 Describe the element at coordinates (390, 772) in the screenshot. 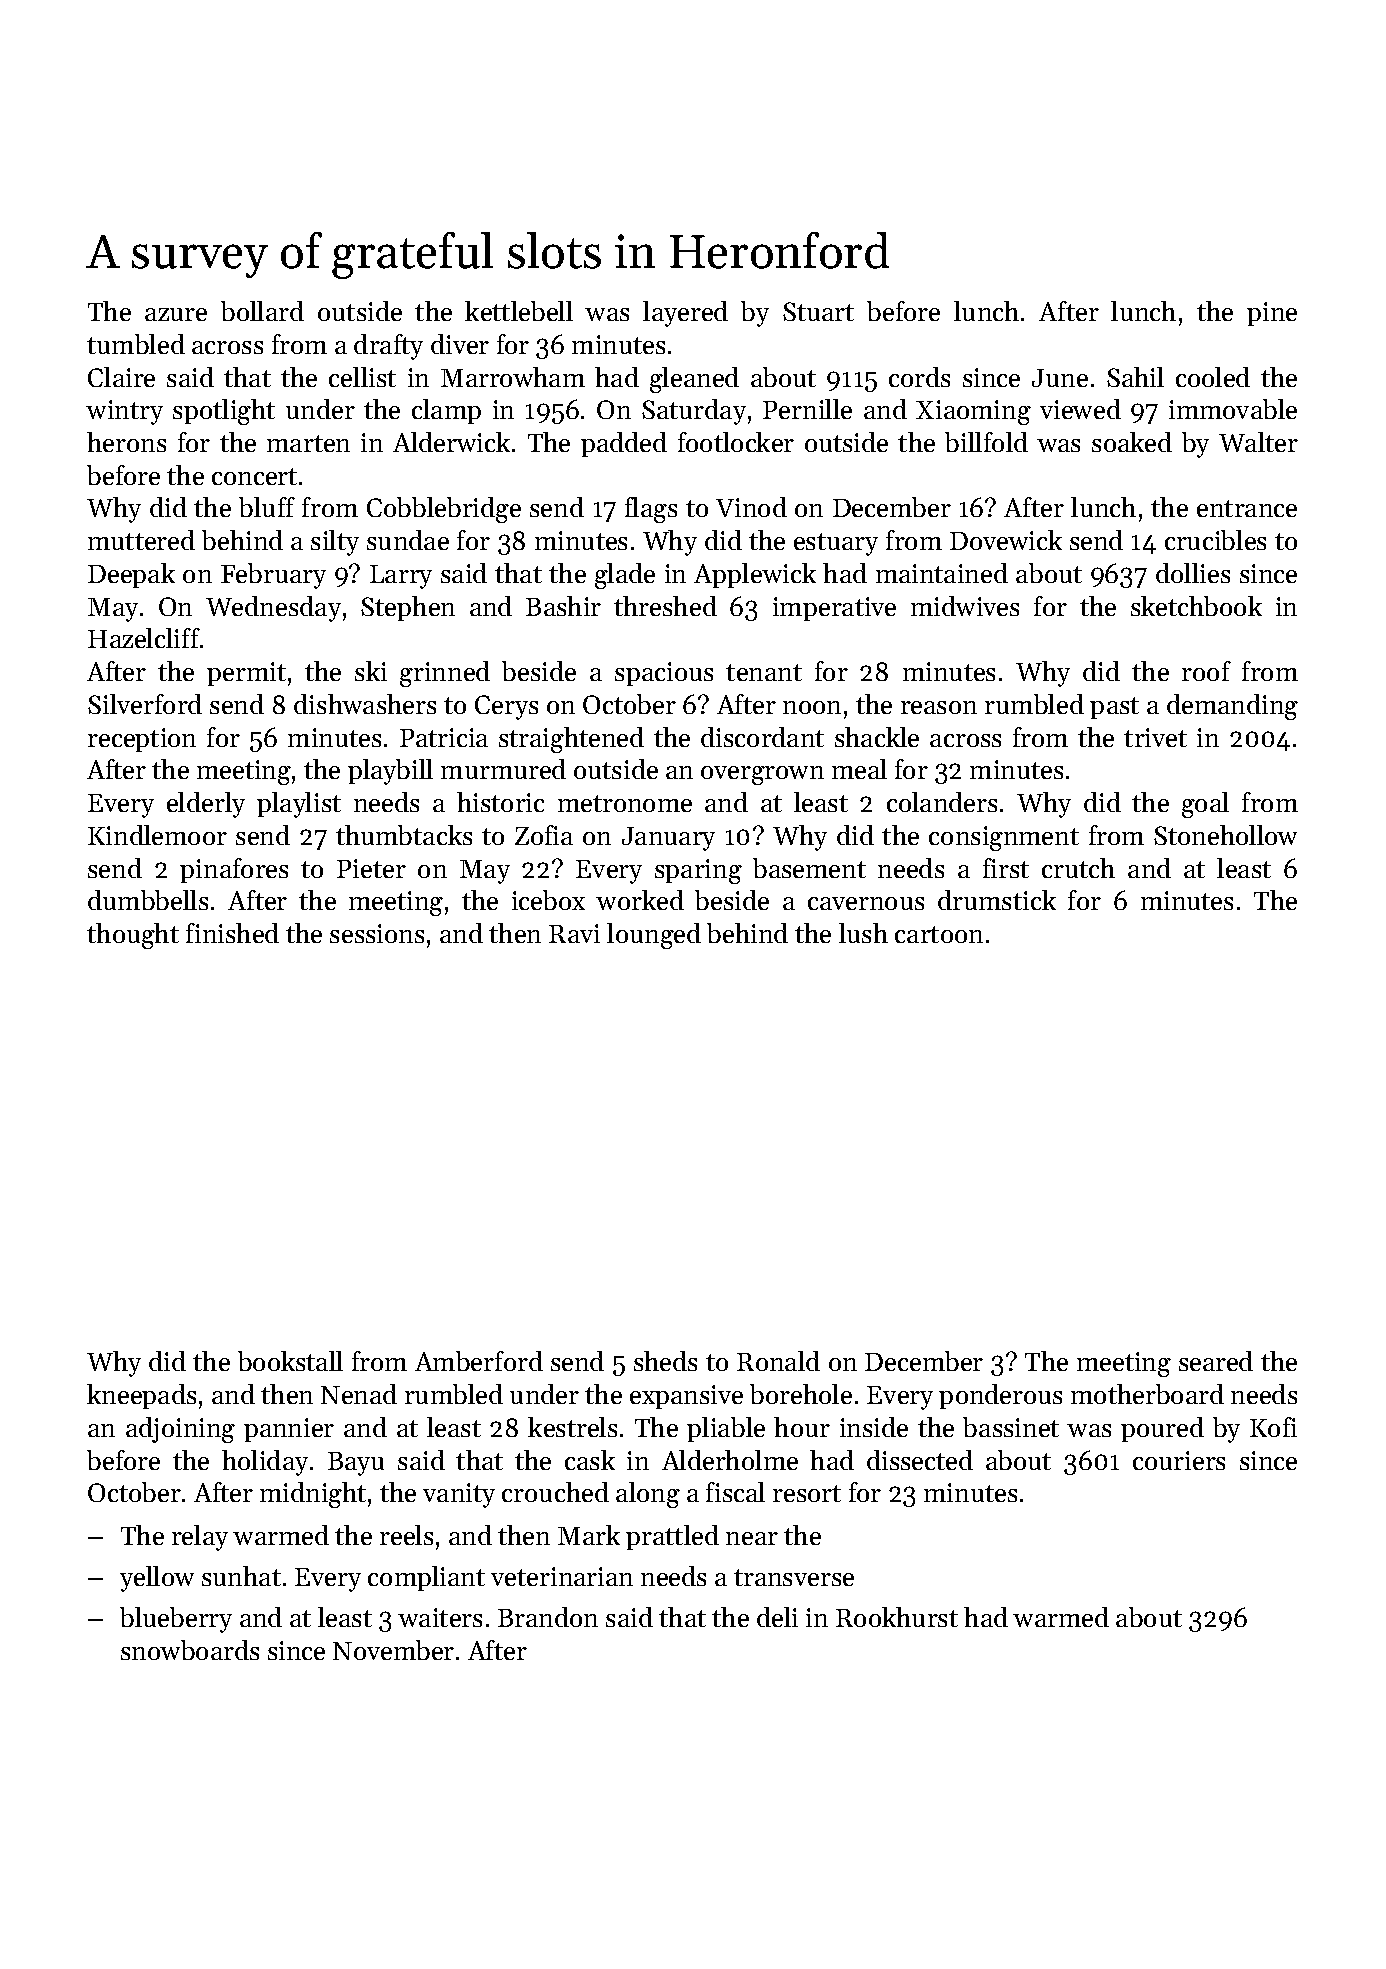

I see `playbill` at that location.
